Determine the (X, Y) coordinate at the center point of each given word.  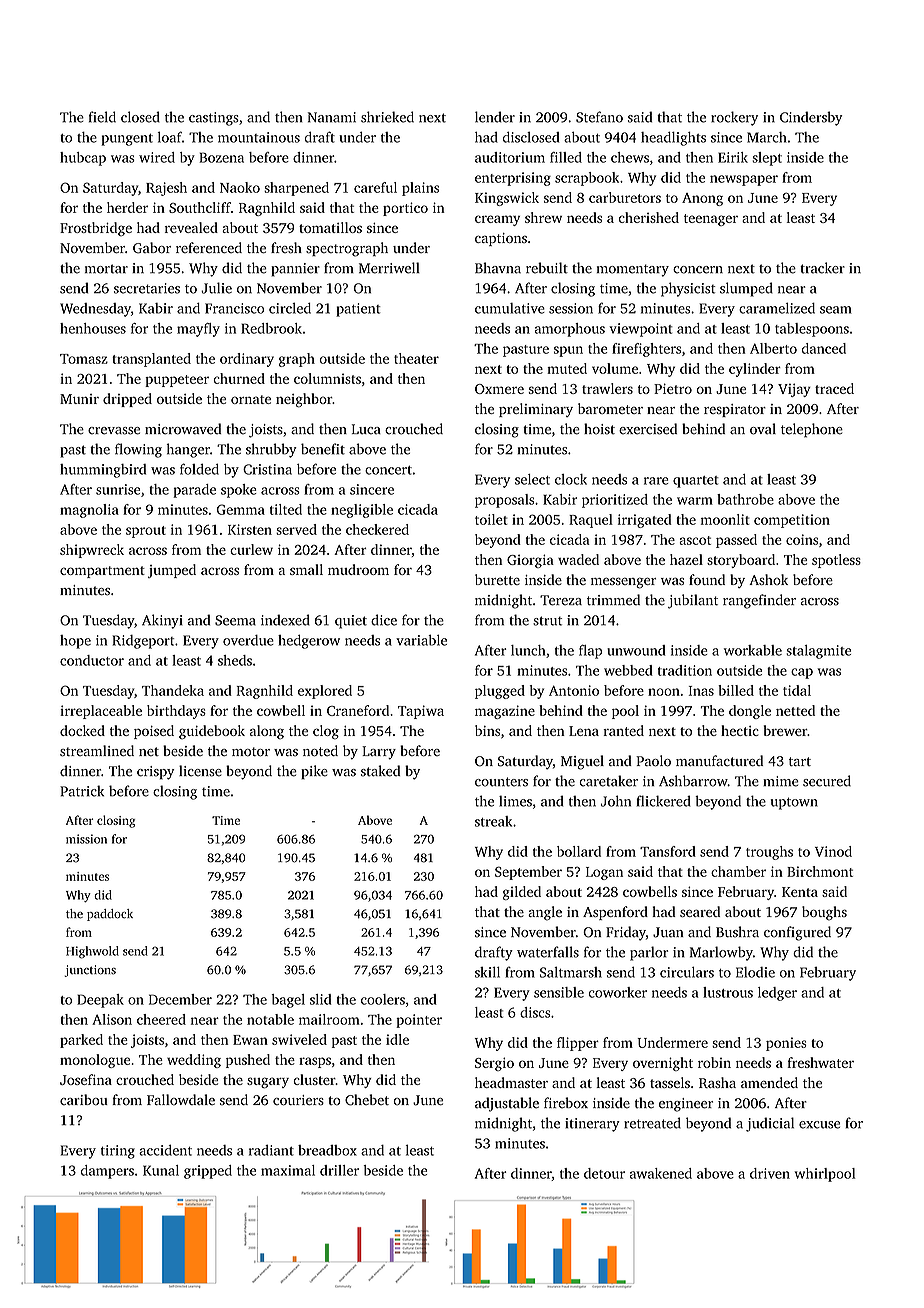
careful (375, 187)
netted (795, 710)
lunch (528, 650)
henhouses (93, 328)
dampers (107, 1172)
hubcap (83, 159)
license (200, 771)
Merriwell (389, 268)
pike (314, 772)
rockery (734, 118)
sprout (146, 532)
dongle (750, 712)
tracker (822, 268)
